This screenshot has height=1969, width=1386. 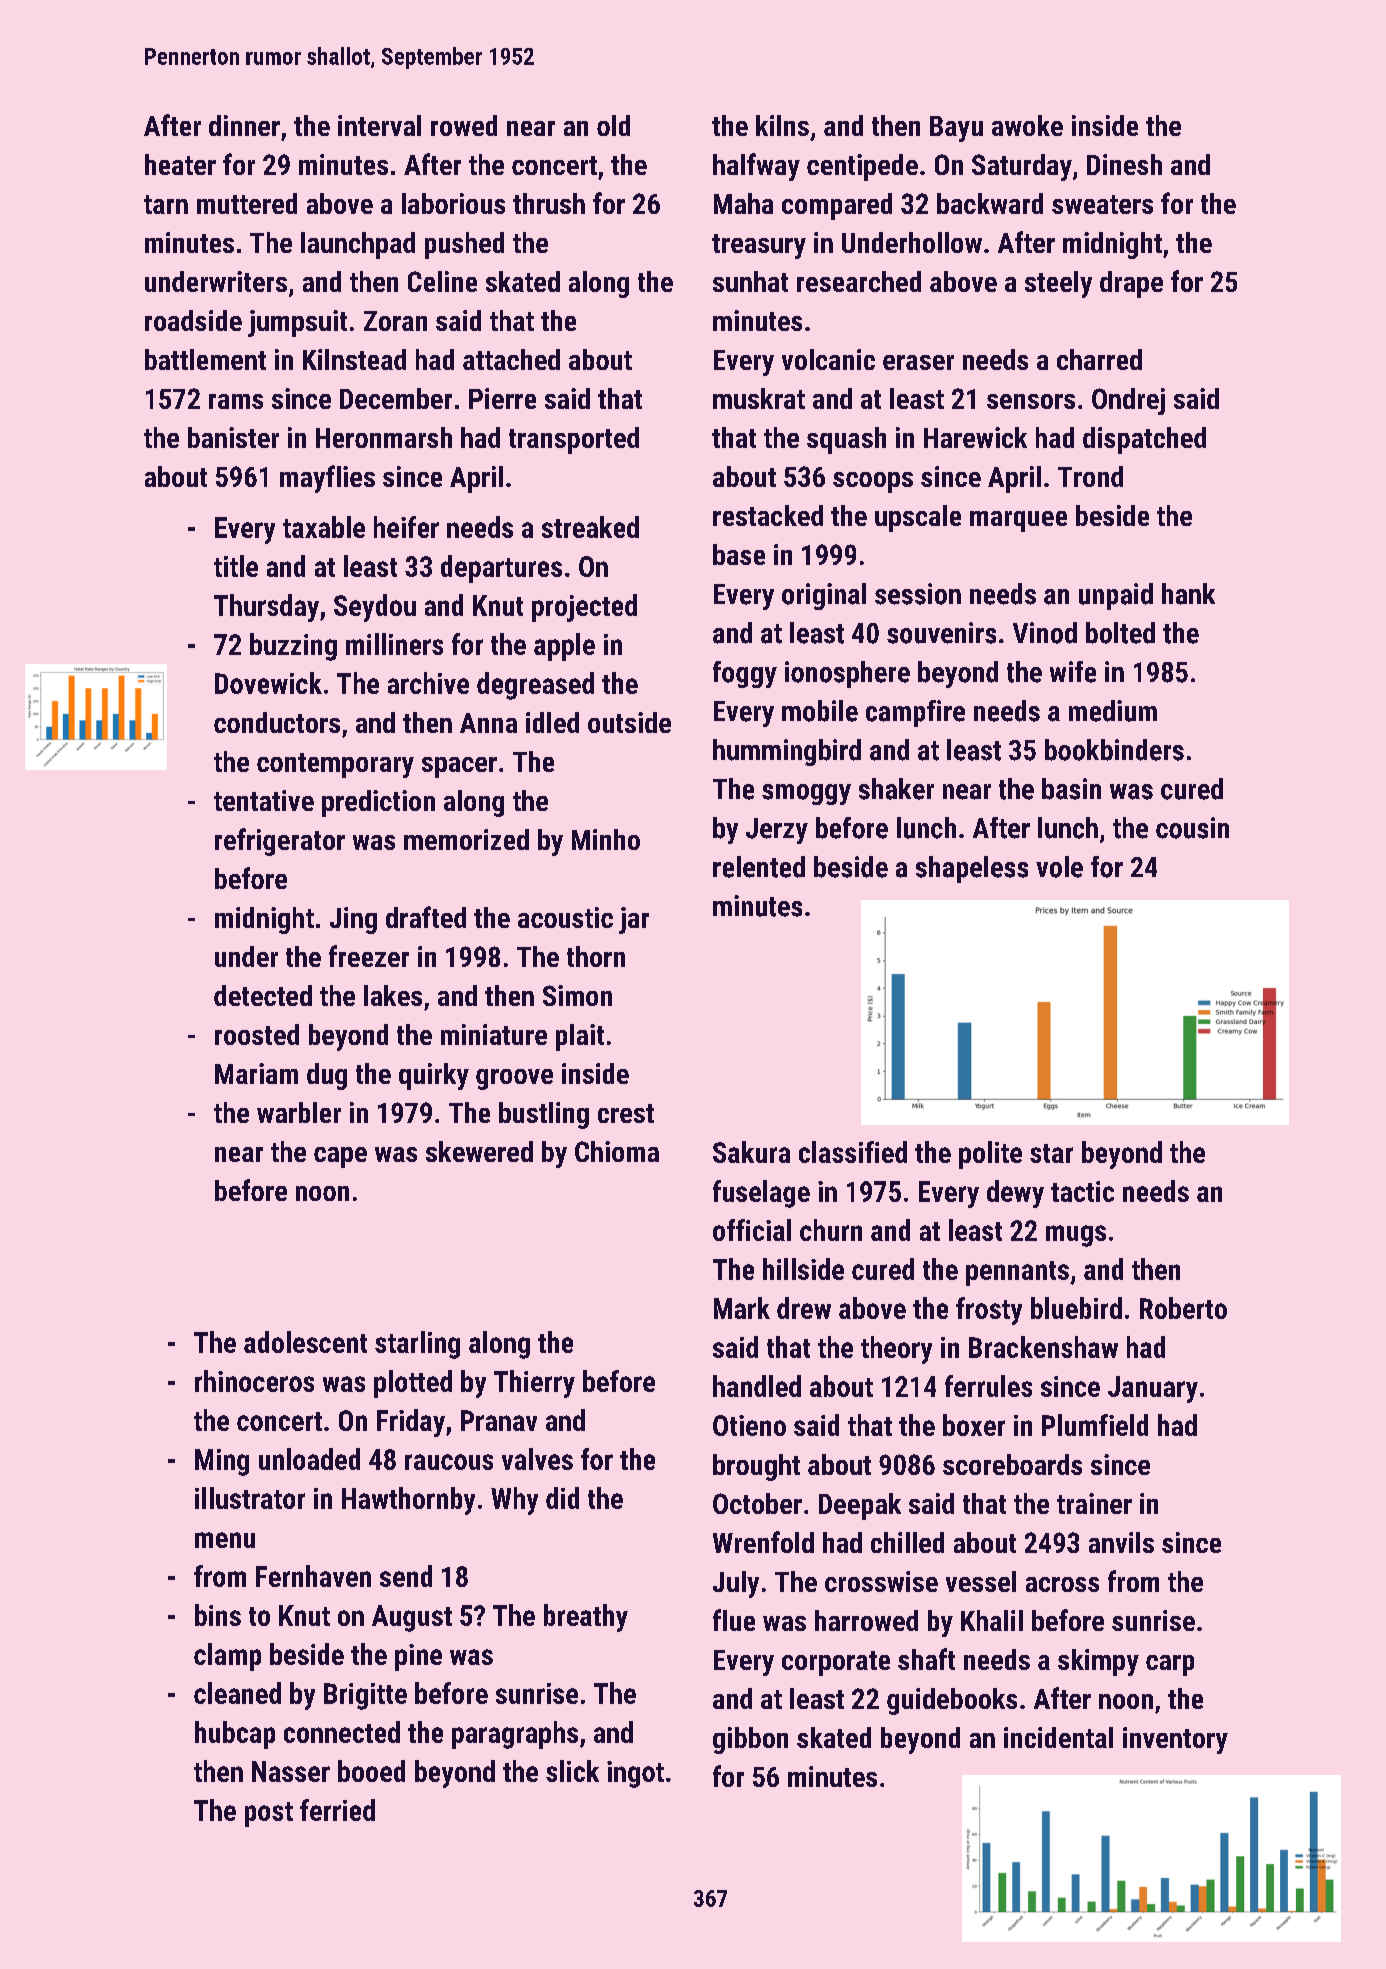 I want to click on clamp, so click(x=227, y=1657).
